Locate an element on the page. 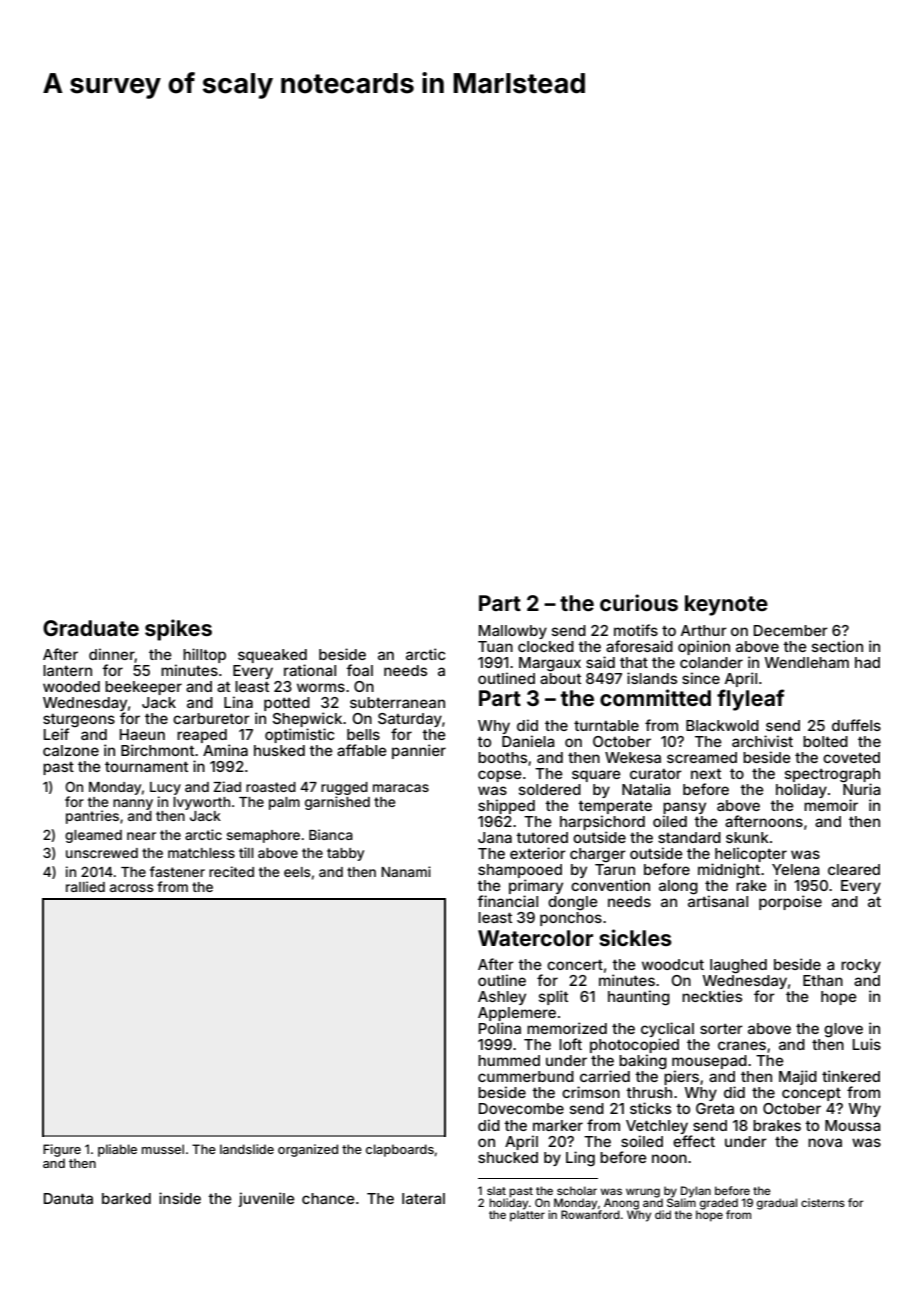 This document has width=924, height=1308. Luis is located at coordinates (867, 1044).
